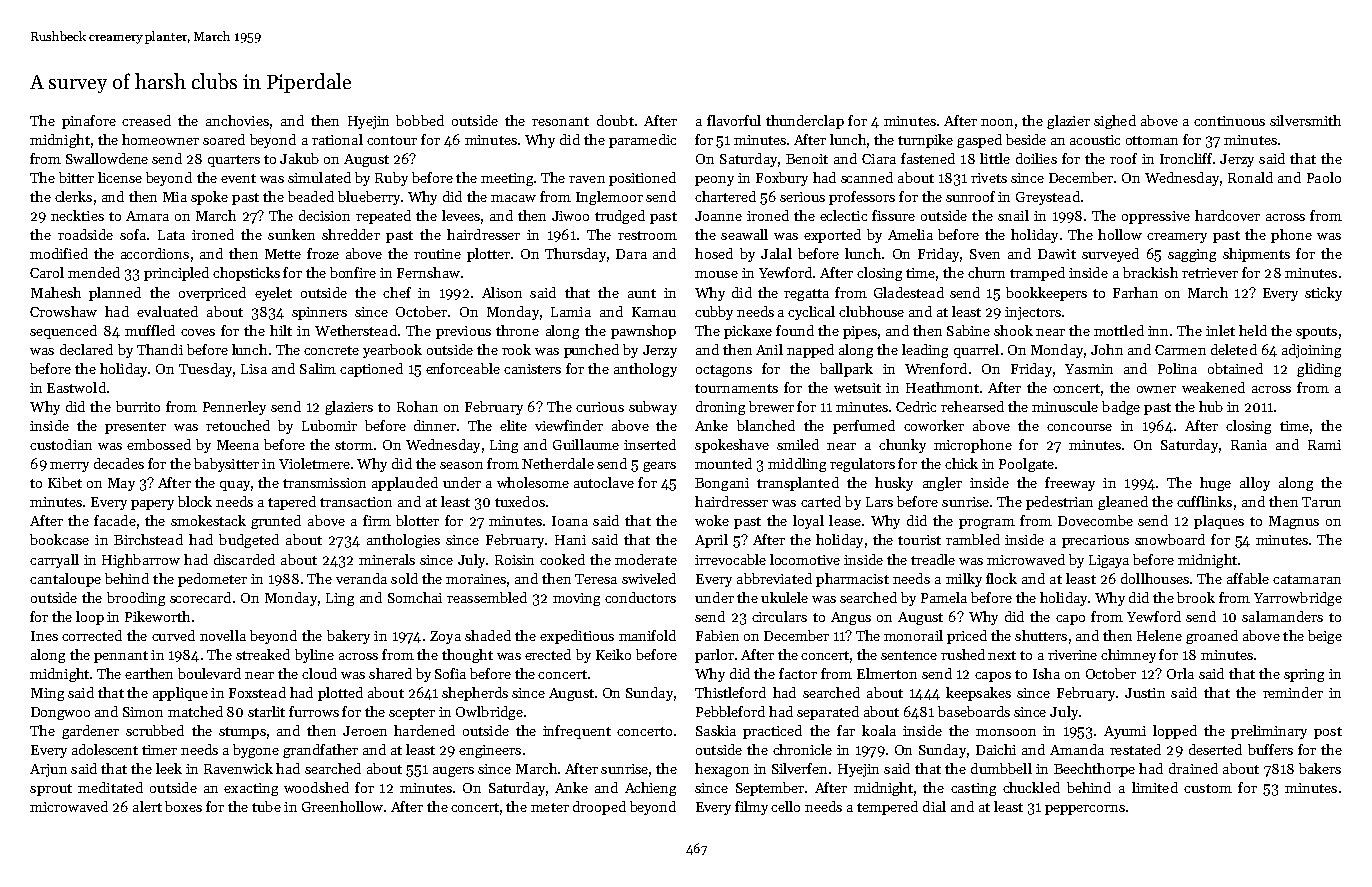 The height and width of the document is (887, 1372). Describe the element at coordinates (135, 428) in the document. I see `presenter` at that location.
